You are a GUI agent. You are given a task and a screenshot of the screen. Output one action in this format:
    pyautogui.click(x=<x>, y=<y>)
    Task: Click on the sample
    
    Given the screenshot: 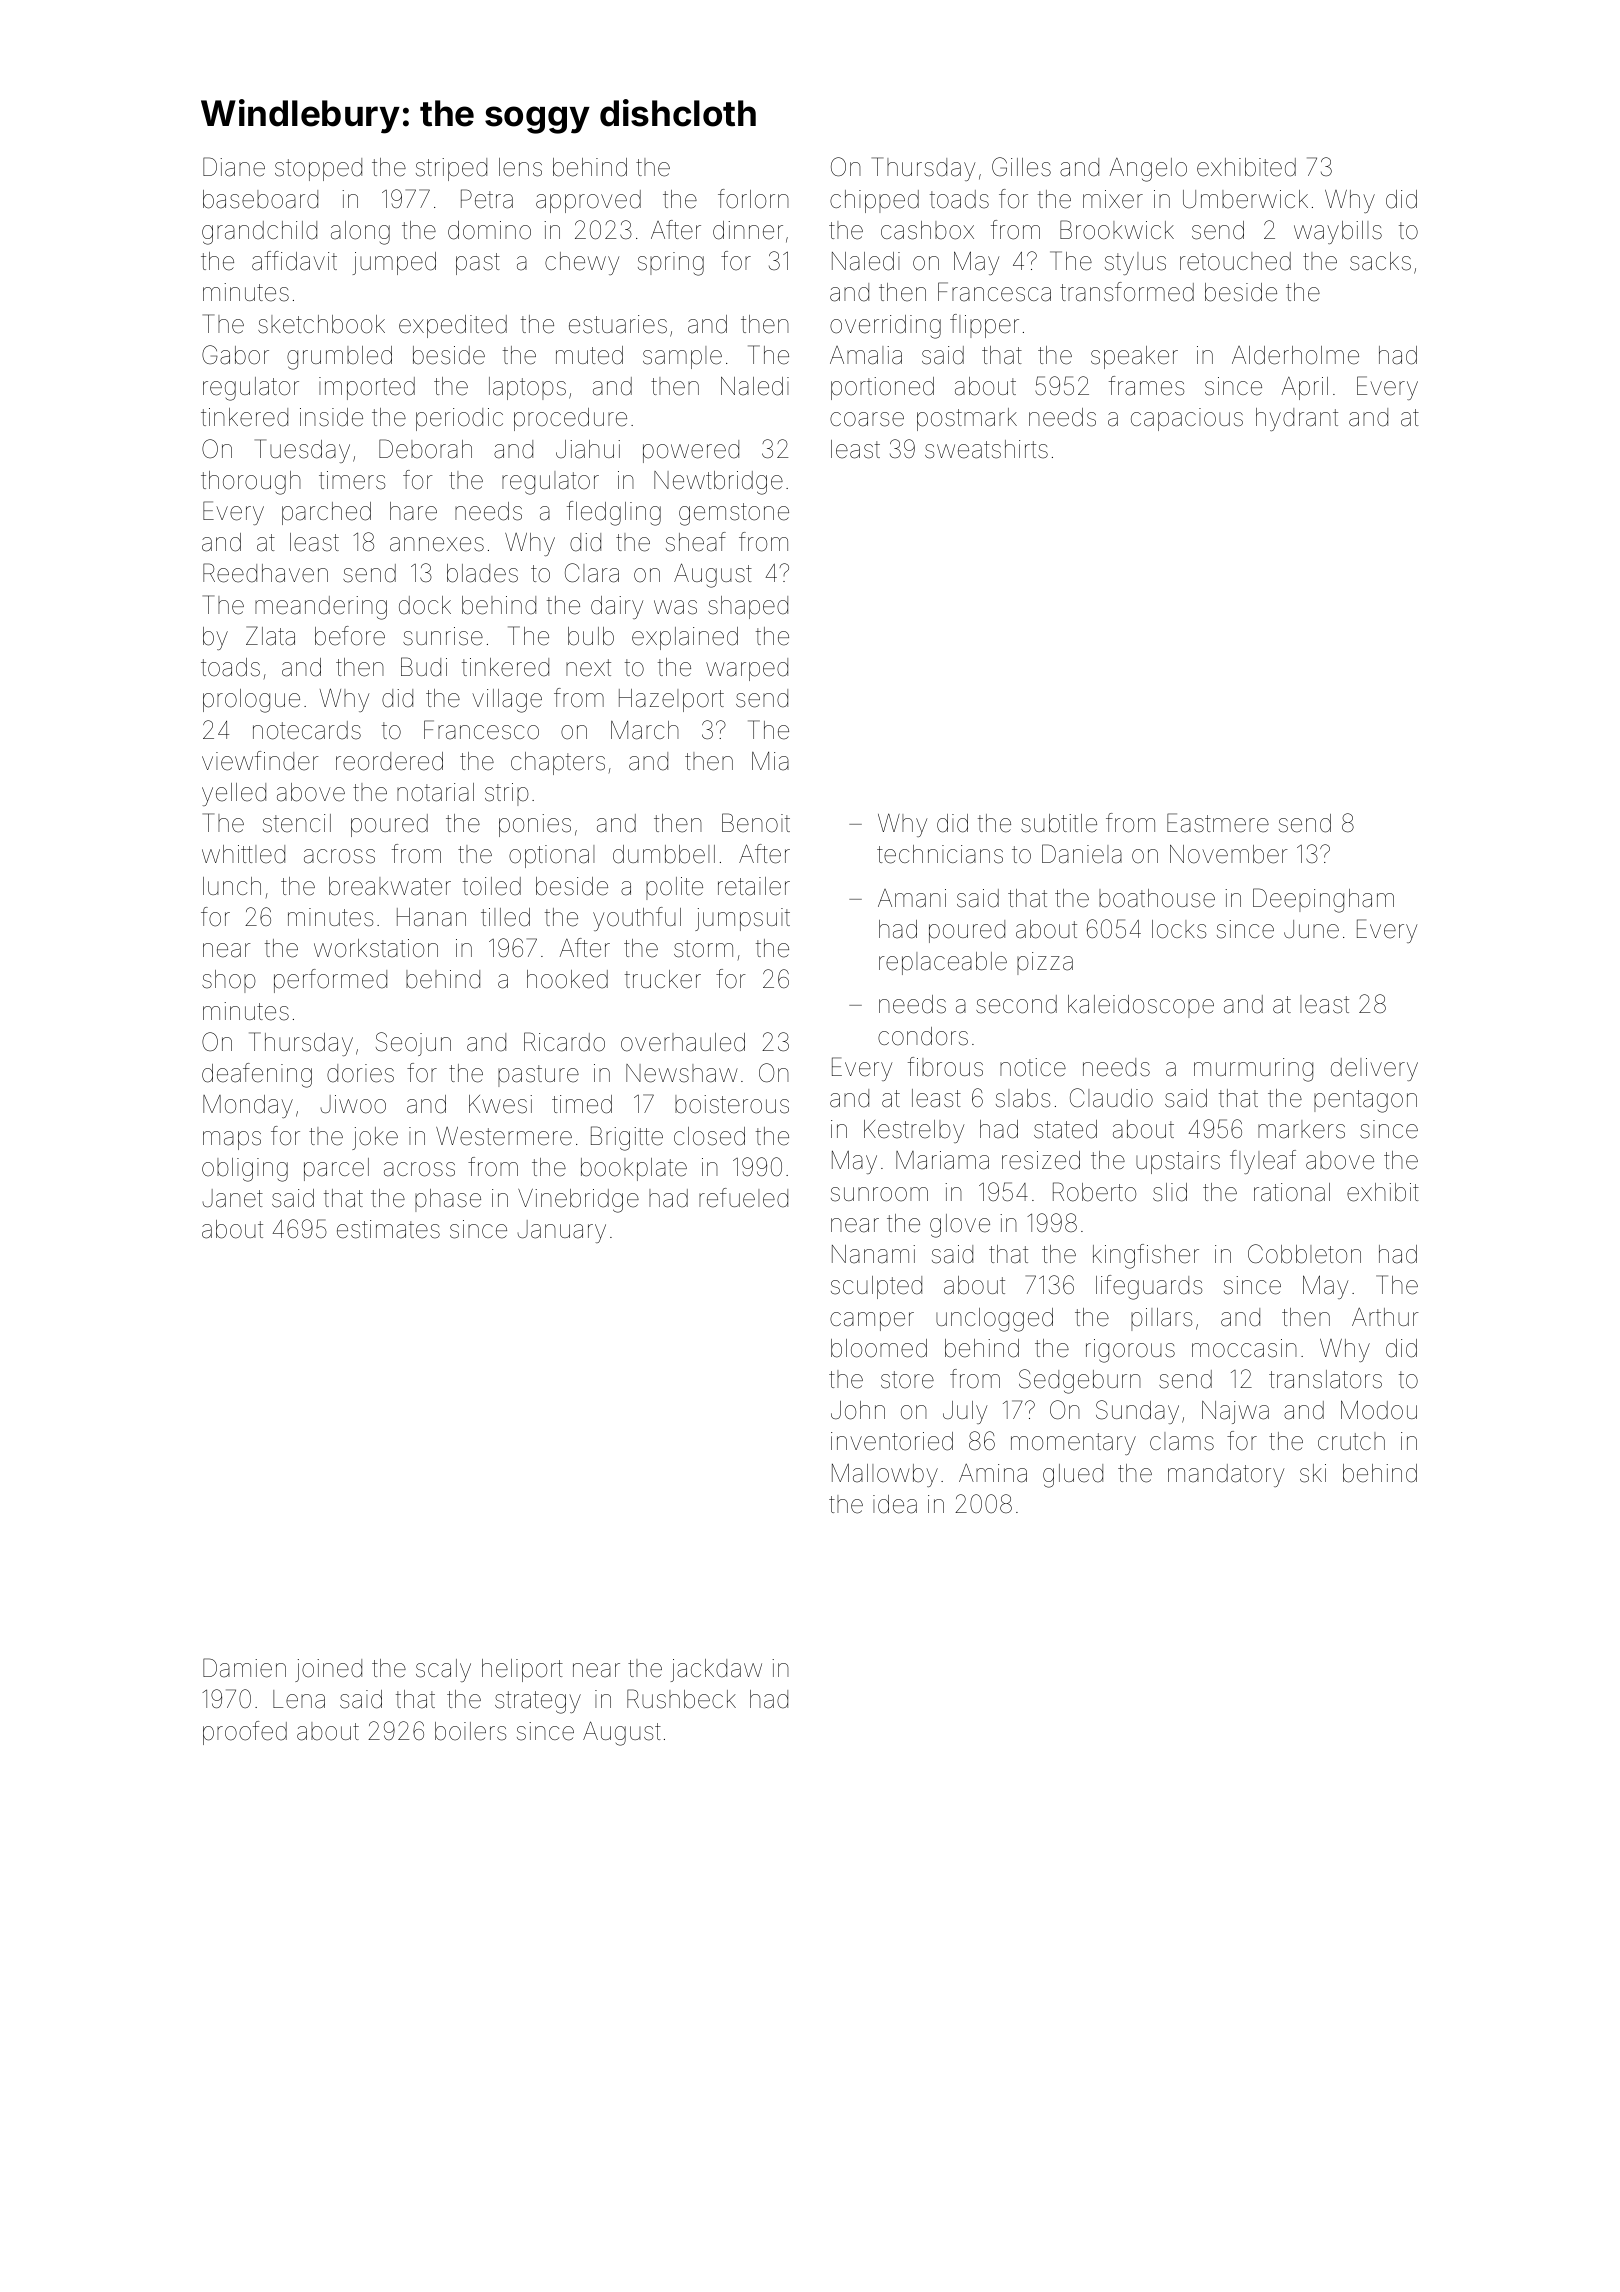 What is the action you would take?
    pyautogui.click(x=682, y=357)
